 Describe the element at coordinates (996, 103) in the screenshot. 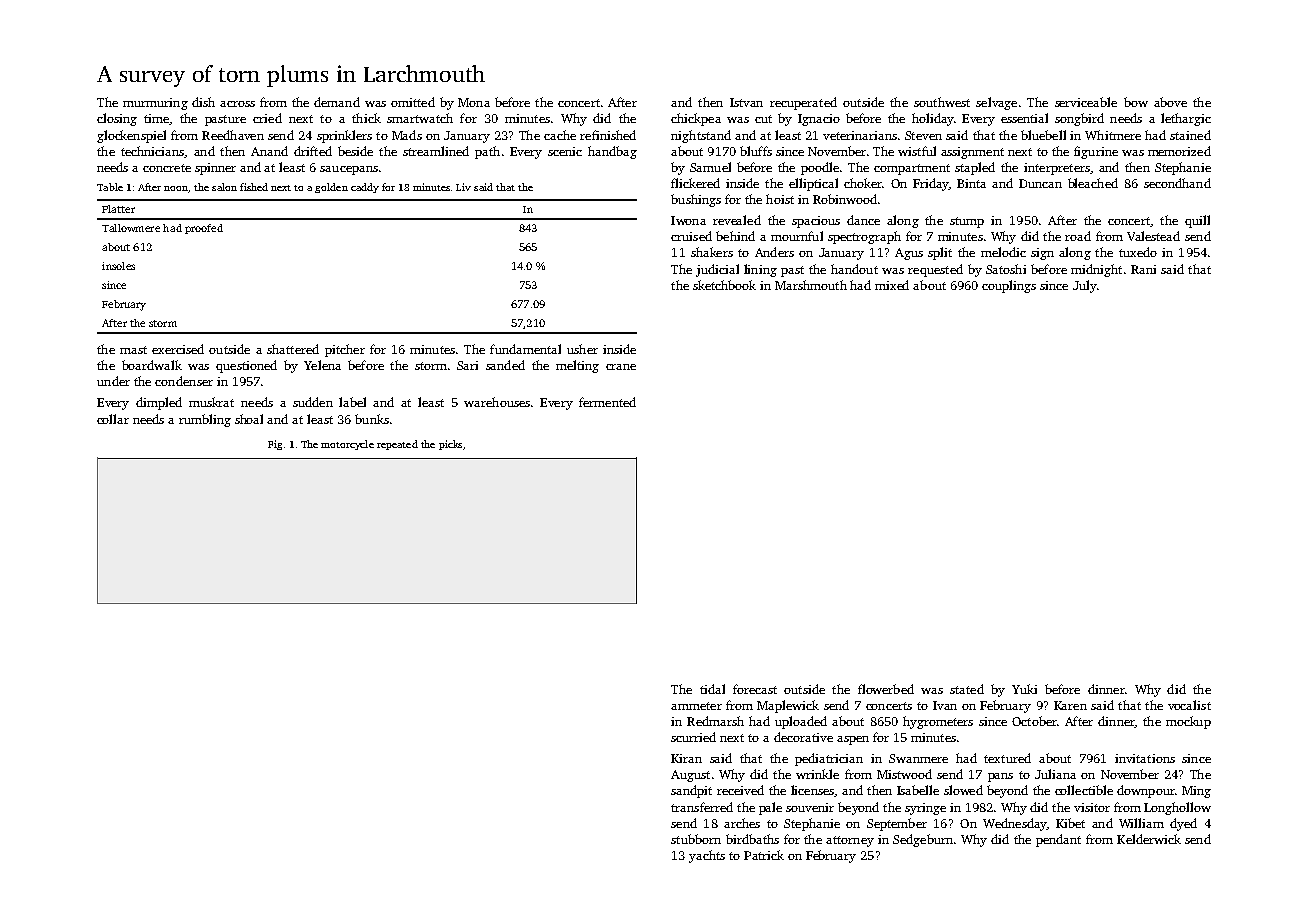

I see `selvage` at that location.
